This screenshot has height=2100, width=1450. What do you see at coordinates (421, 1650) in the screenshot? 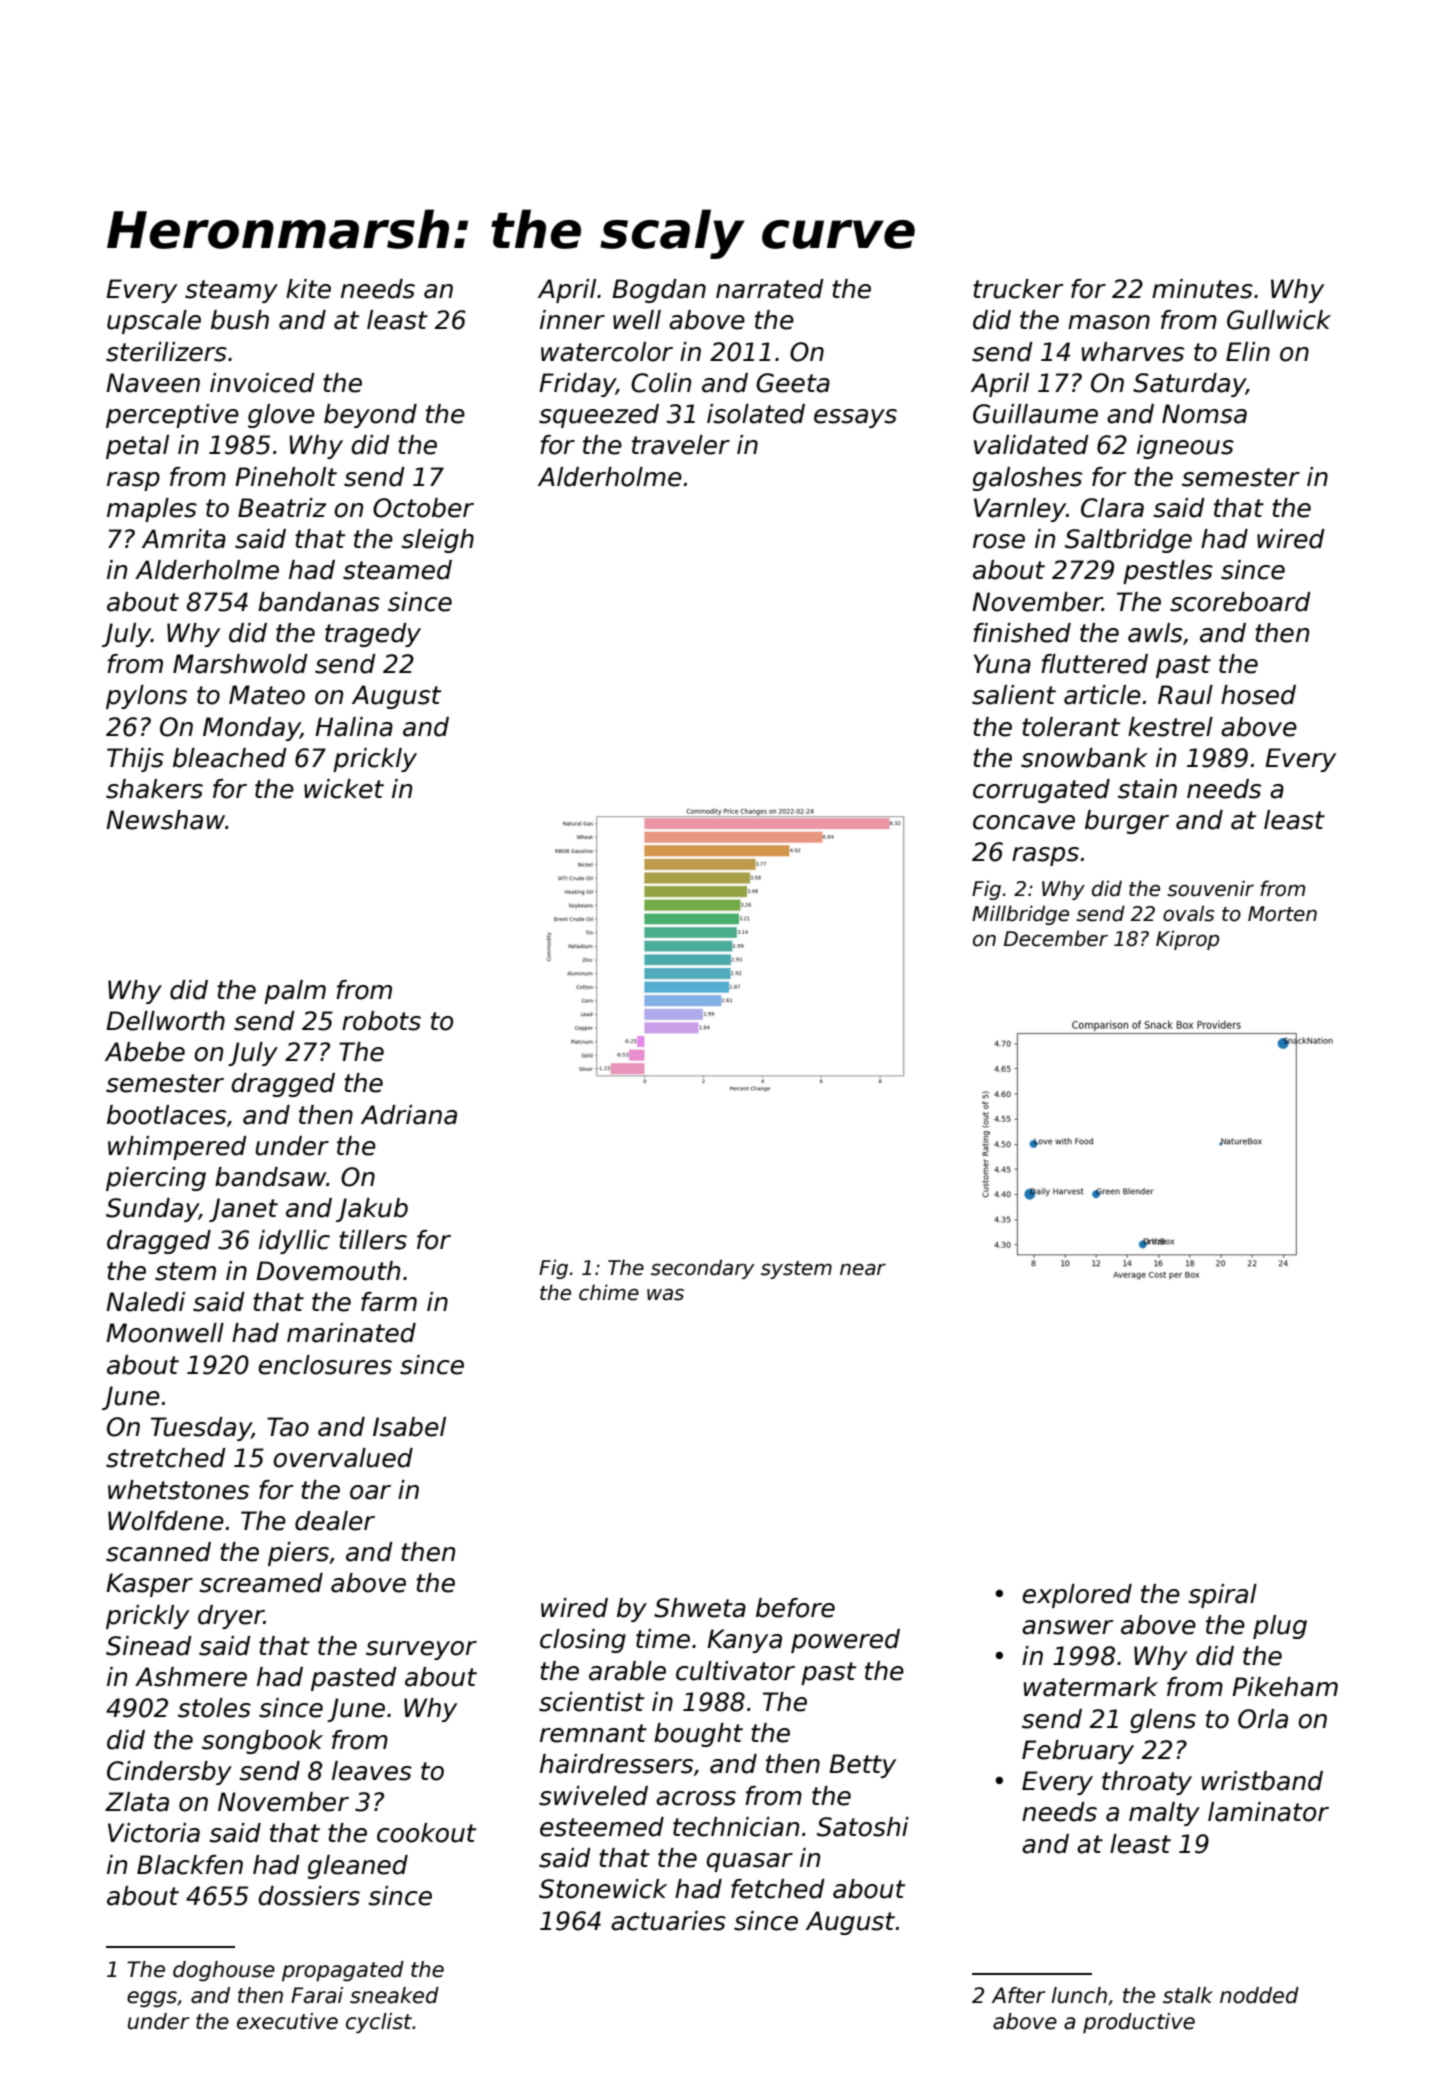
I see `surveyor` at bounding box center [421, 1650].
